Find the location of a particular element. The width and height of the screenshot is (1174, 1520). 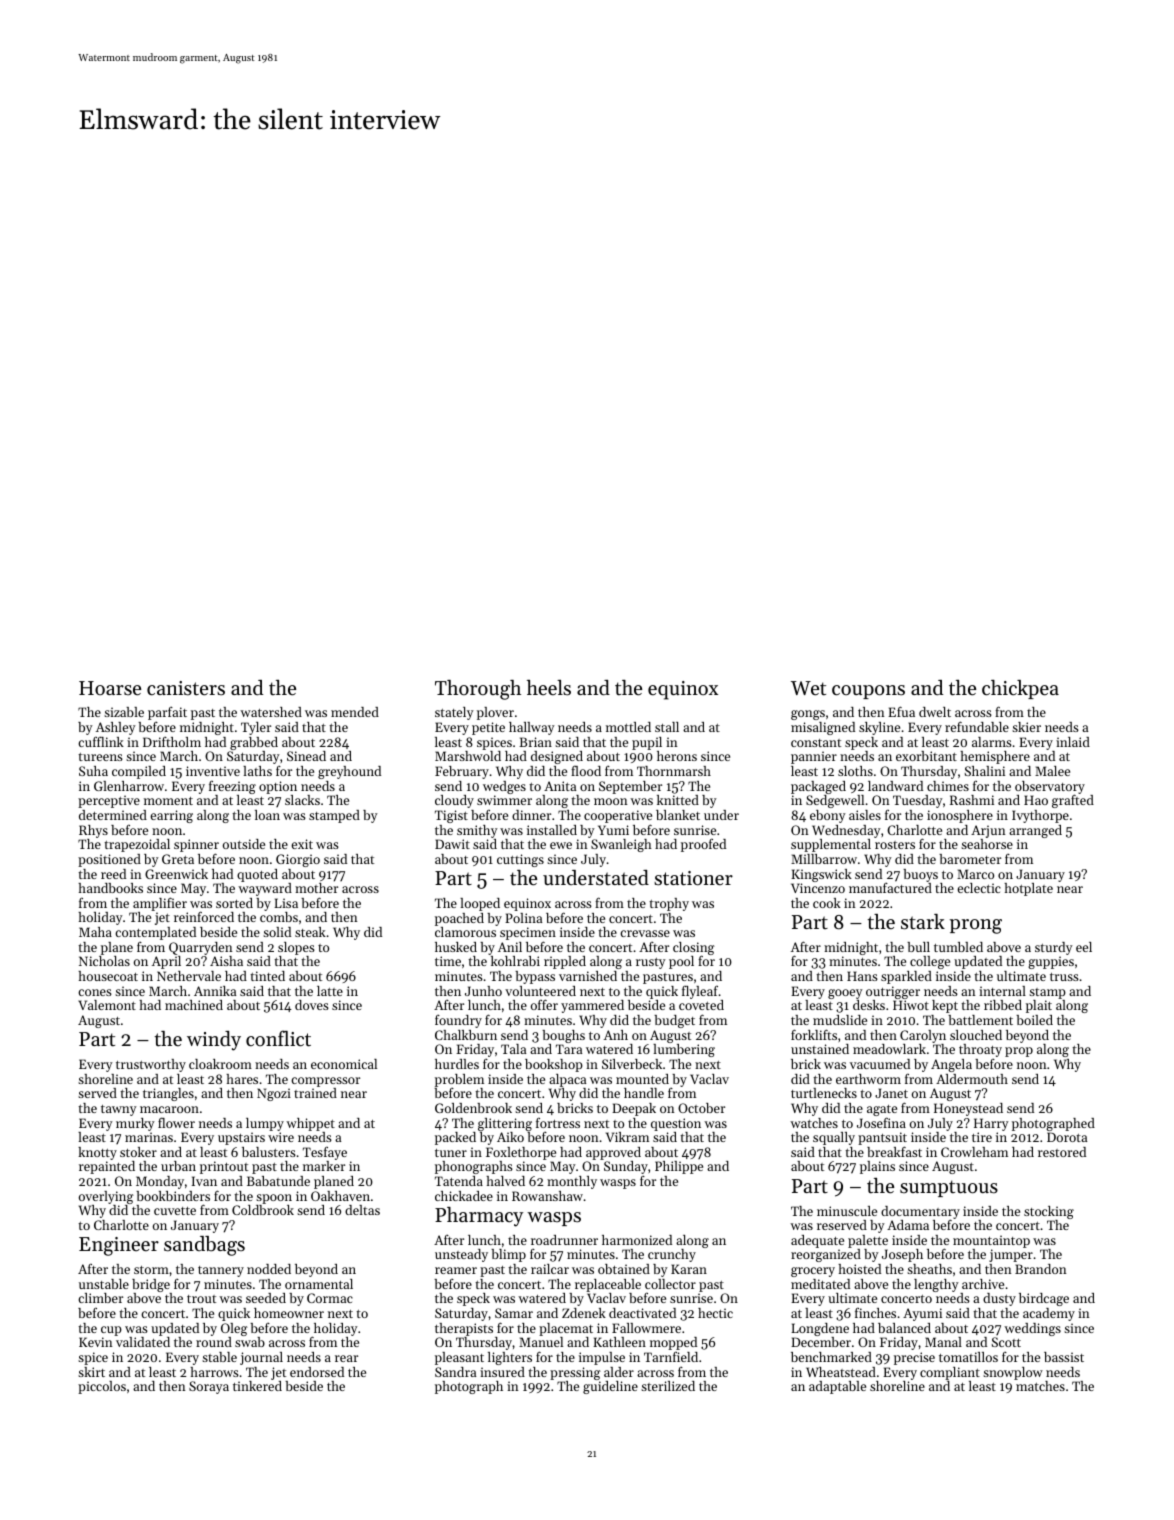

ornamental is located at coordinates (319, 1284).
